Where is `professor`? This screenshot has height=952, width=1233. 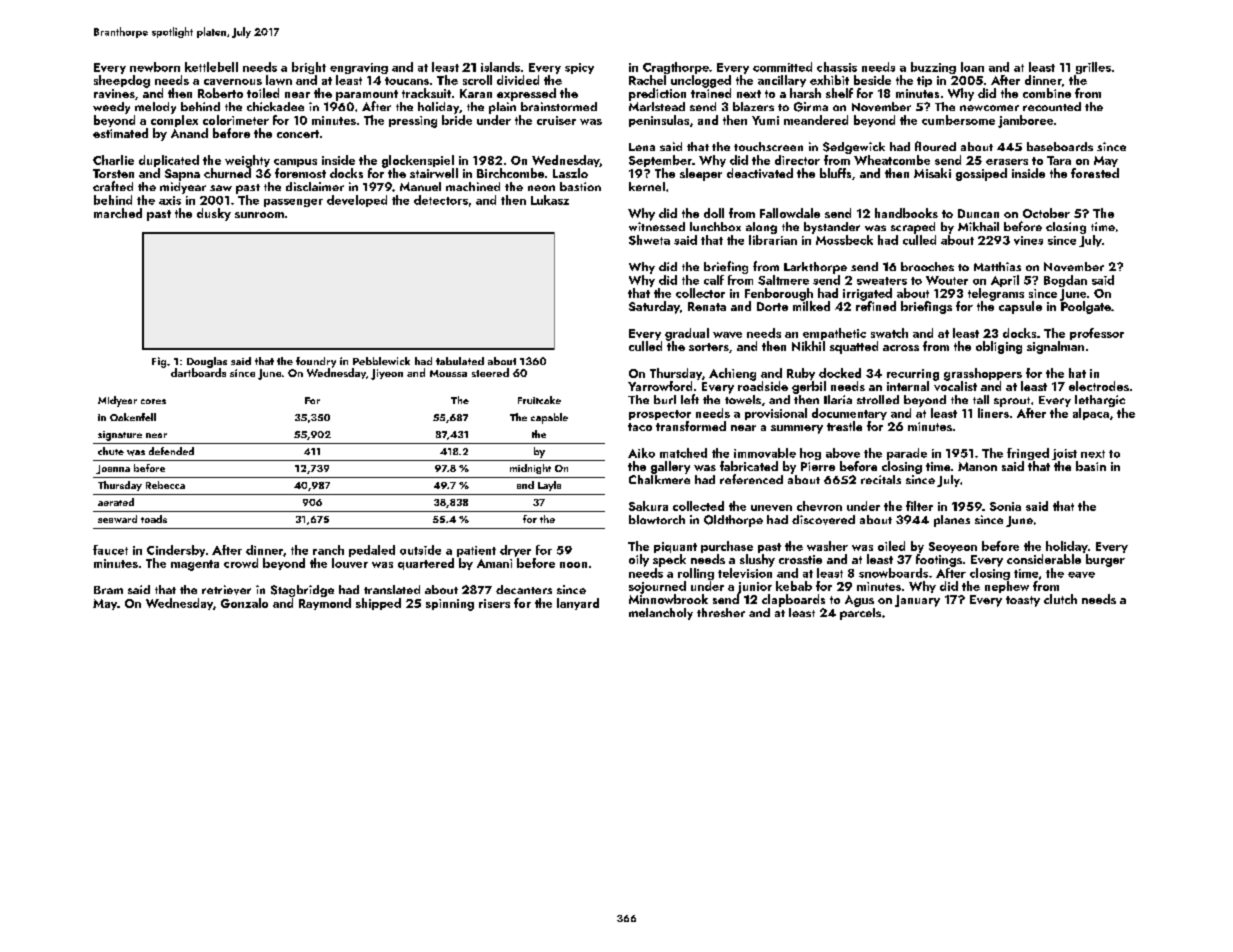
professor is located at coordinates (1097, 334).
